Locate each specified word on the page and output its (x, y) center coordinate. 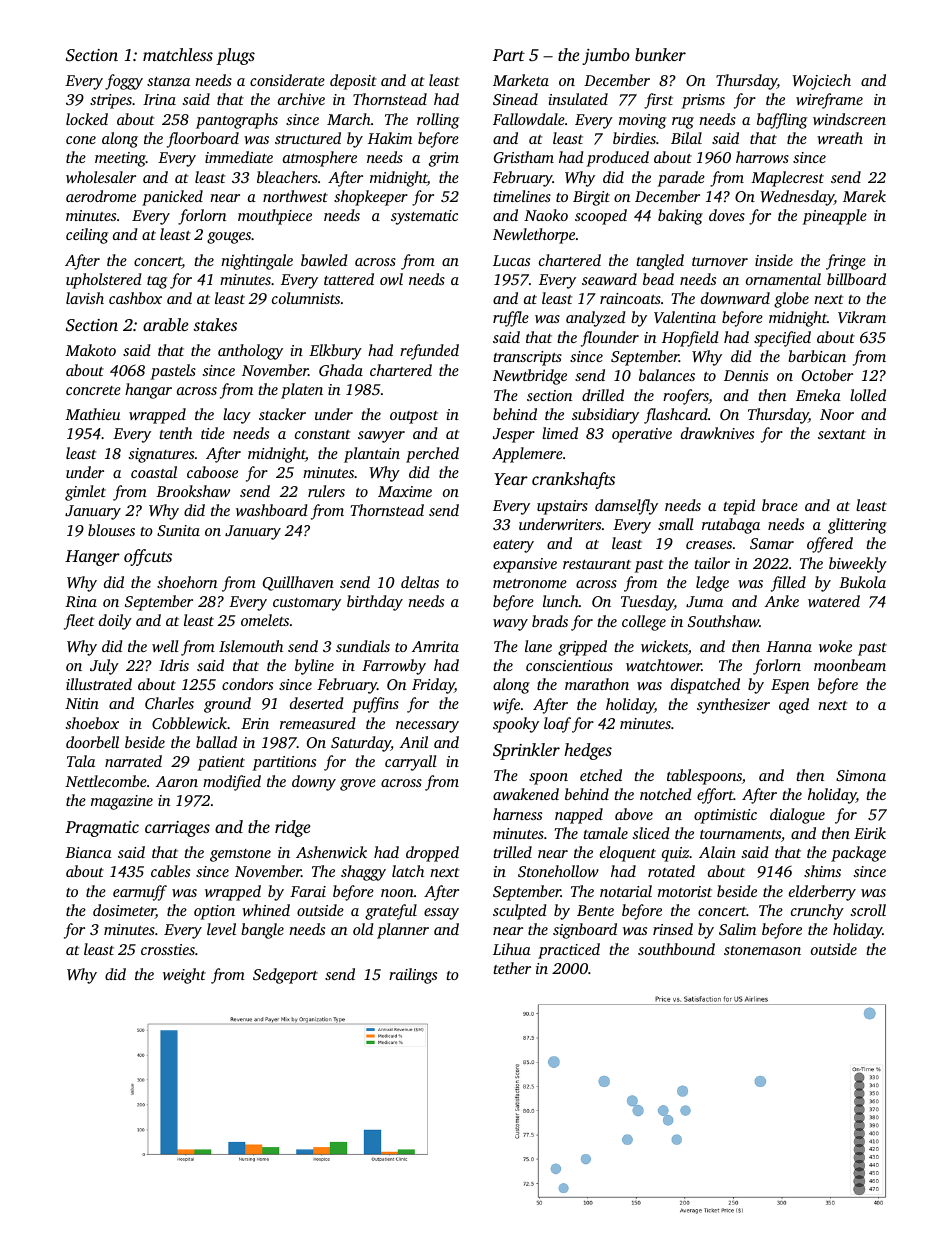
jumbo (606, 56)
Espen (790, 686)
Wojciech (821, 82)
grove (358, 785)
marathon (597, 684)
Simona (861, 775)
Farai (308, 891)
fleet (79, 622)
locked (87, 119)
